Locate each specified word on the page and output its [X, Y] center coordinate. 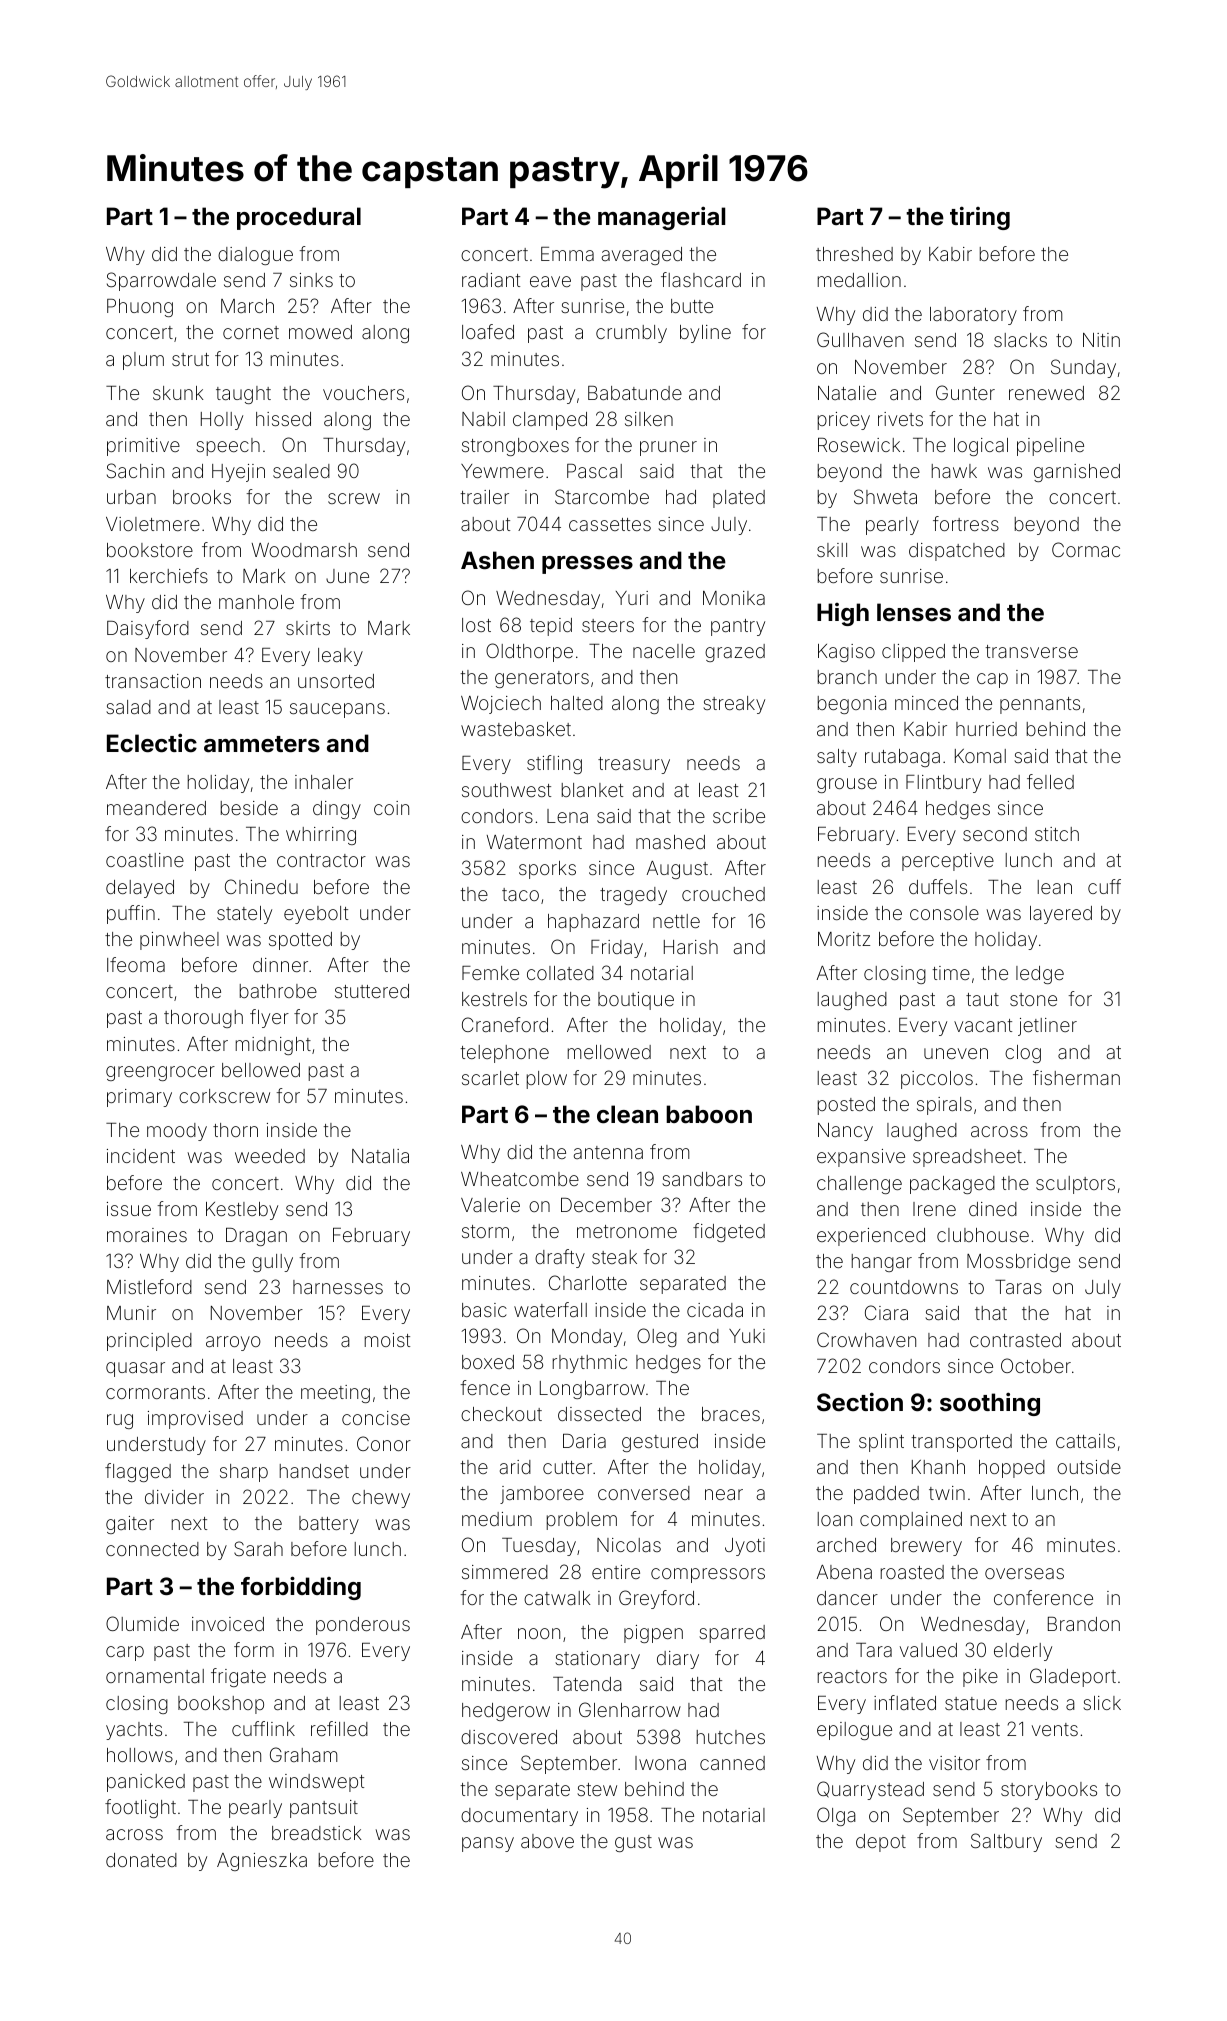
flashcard [701, 279]
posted [846, 1106]
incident [141, 1156]
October [1036, 1365]
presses [587, 565]
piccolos [937, 1080]
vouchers [363, 393]
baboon [709, 1114]
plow [547, 1080]
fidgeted [729, 1232]
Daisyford [148, 629]
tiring [980, 218]
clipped [913, 653]
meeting [335, 1394]
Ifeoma [136, 964]
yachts [134, 1731]
